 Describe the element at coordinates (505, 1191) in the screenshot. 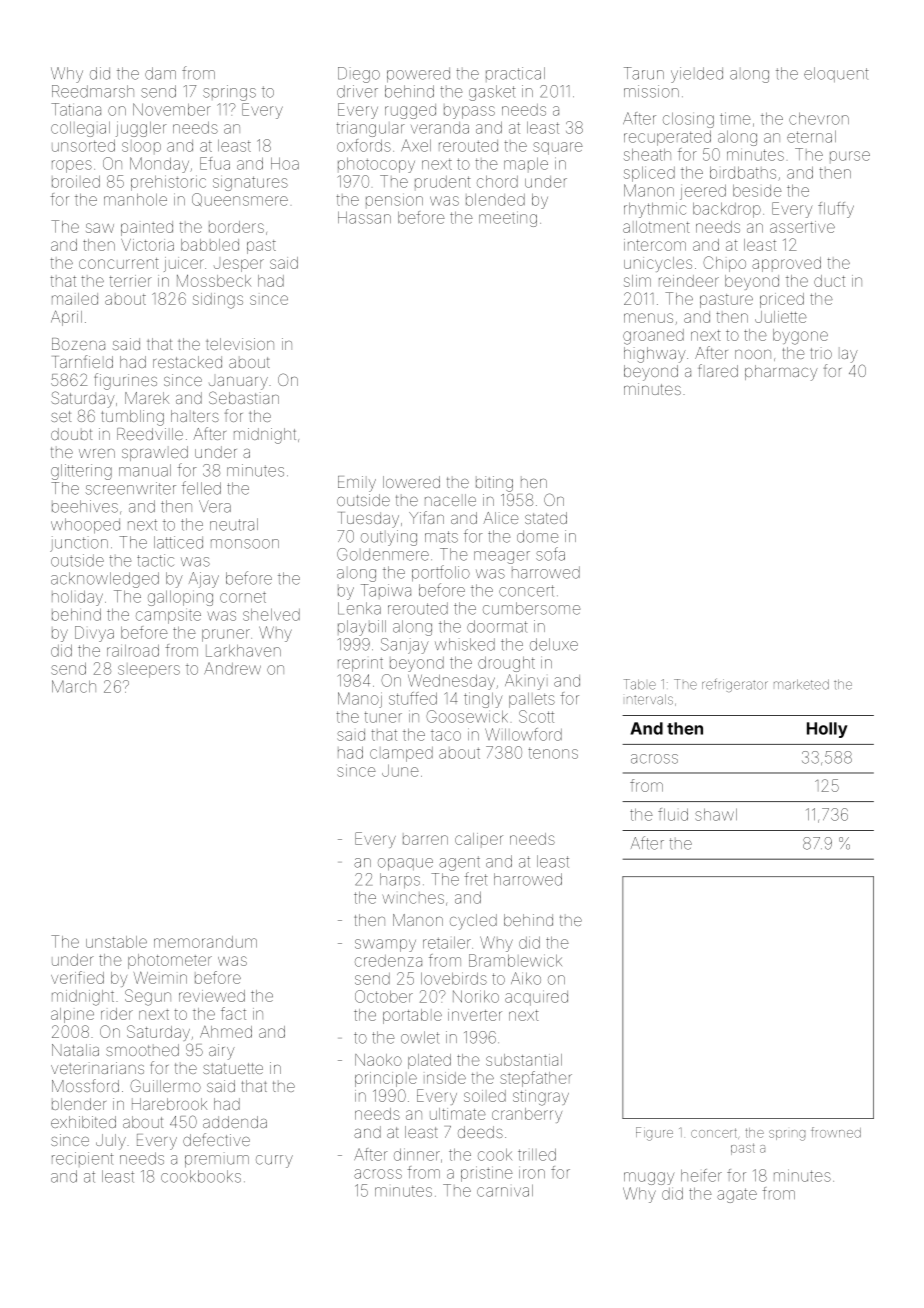

I see `carnival` at that location.
